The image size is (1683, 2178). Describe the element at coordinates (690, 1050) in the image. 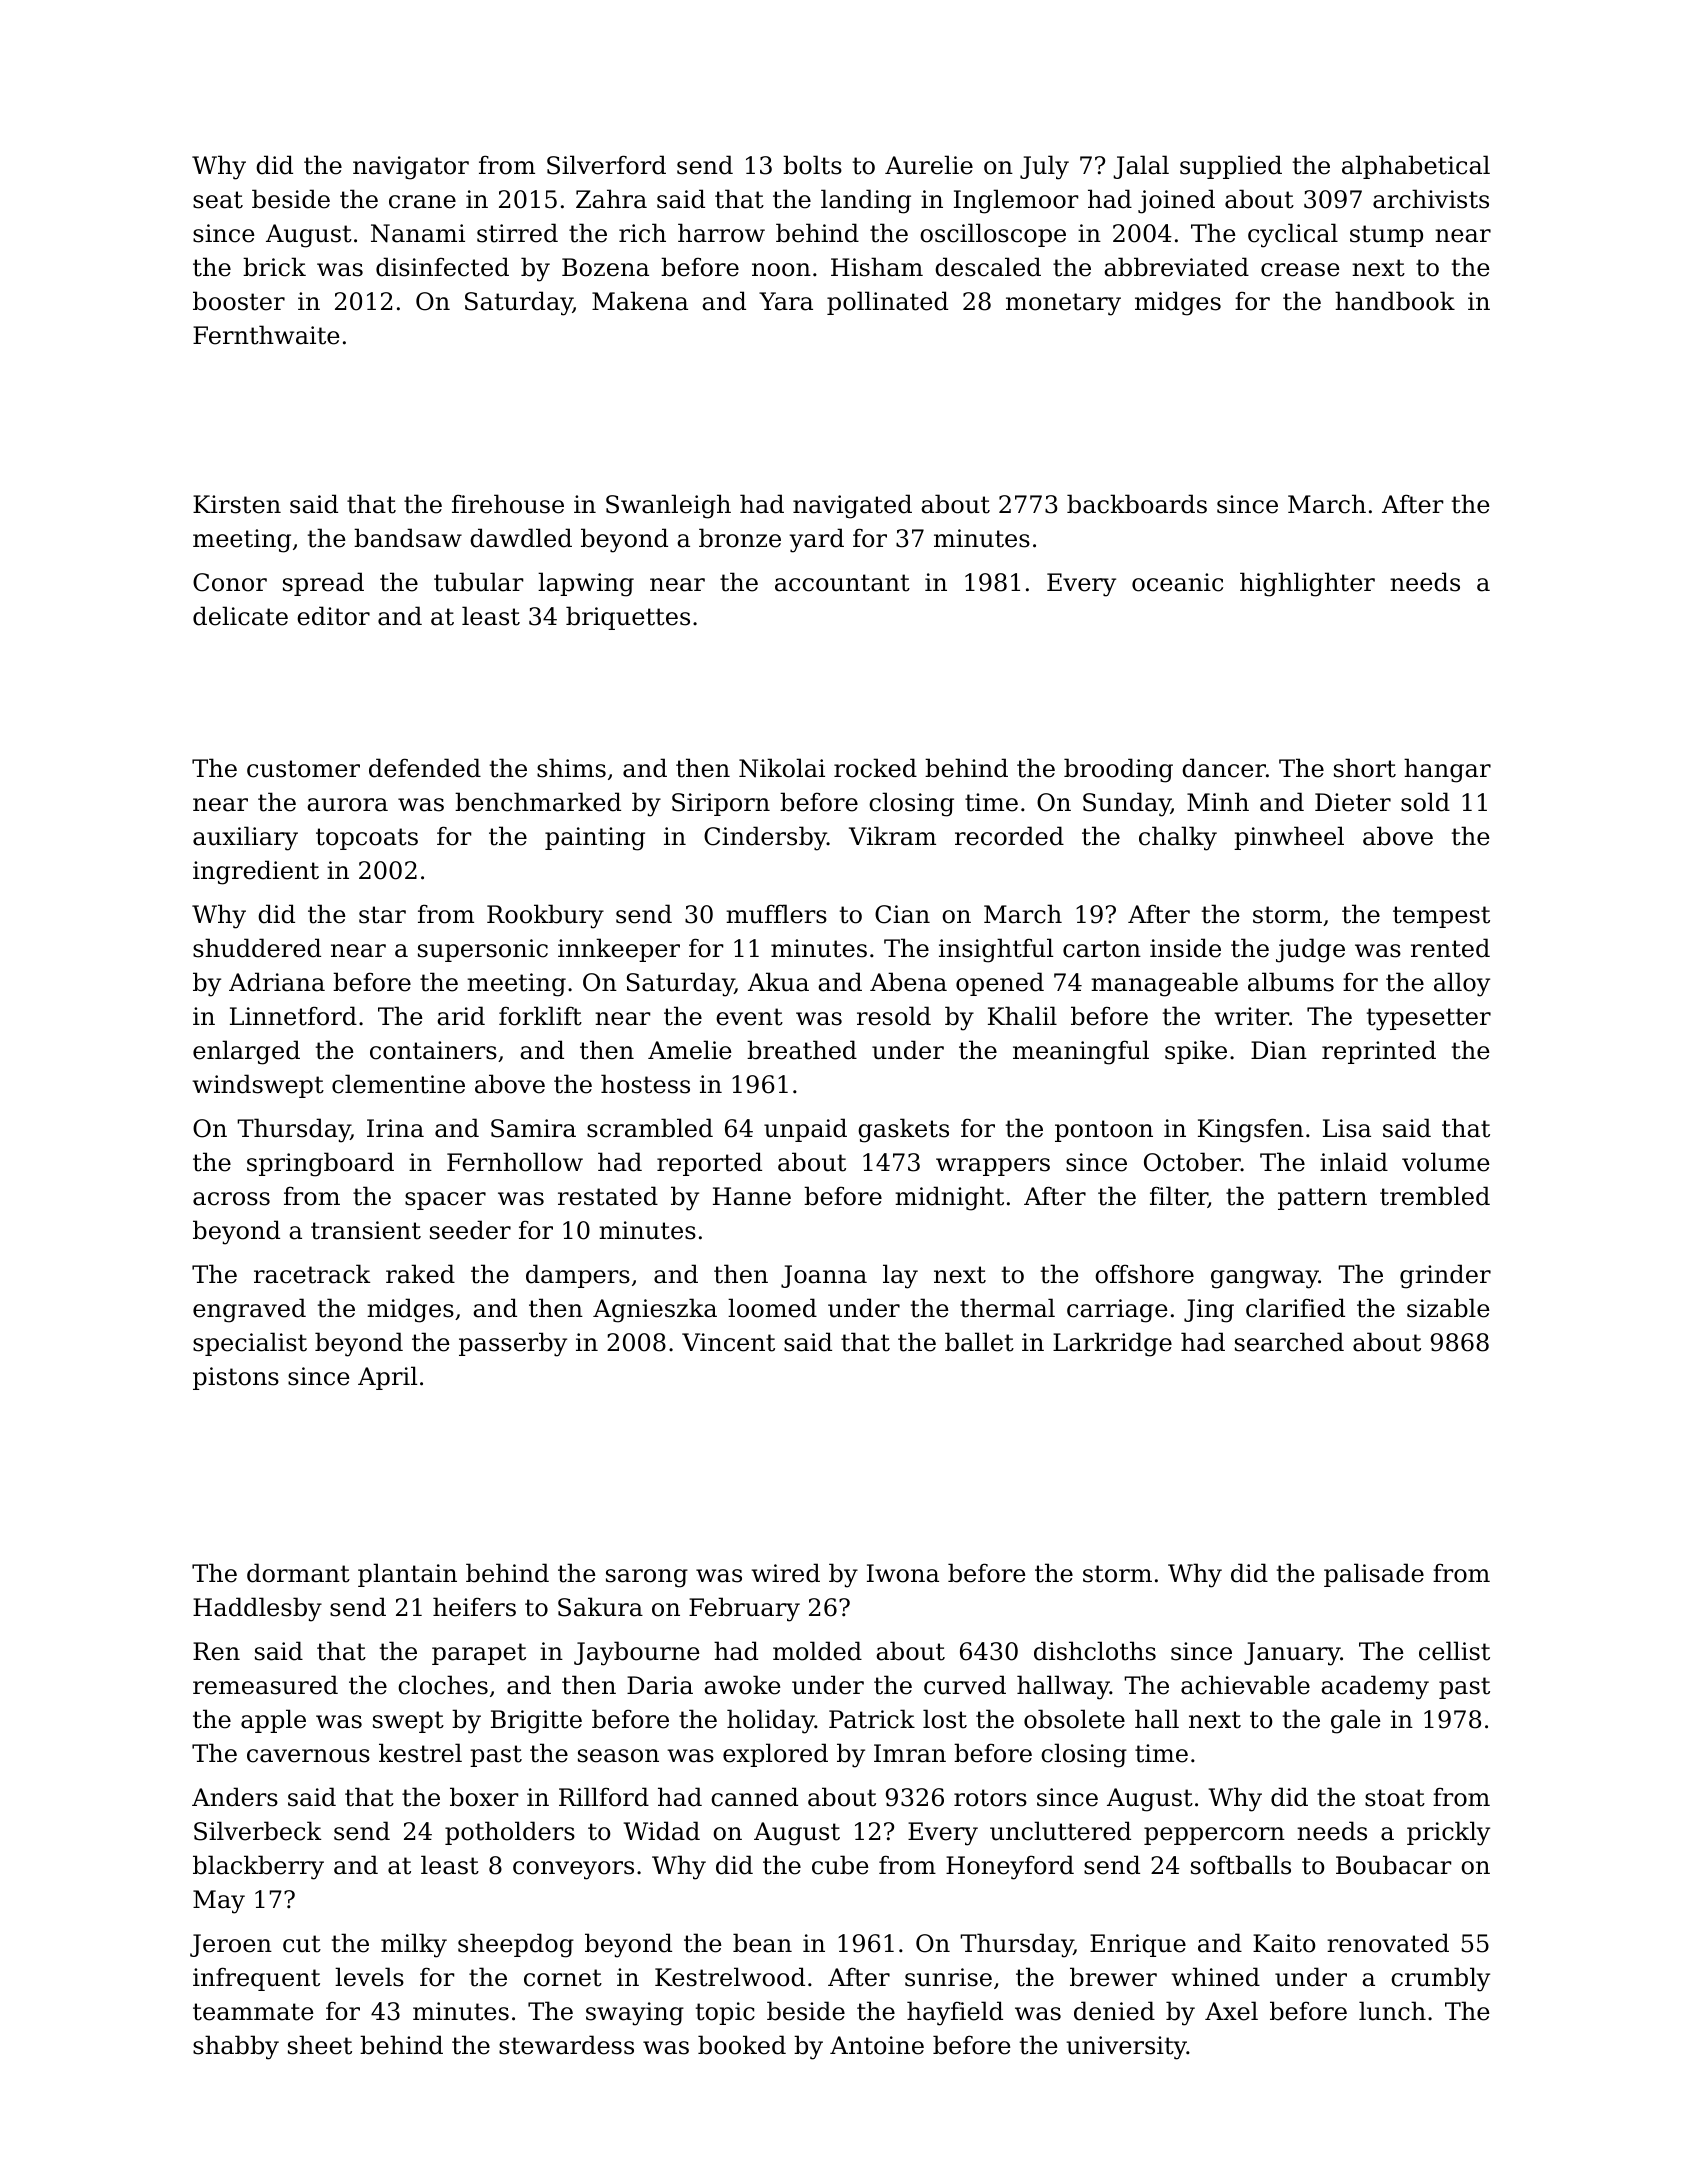

I see `Amelie` at that location.
